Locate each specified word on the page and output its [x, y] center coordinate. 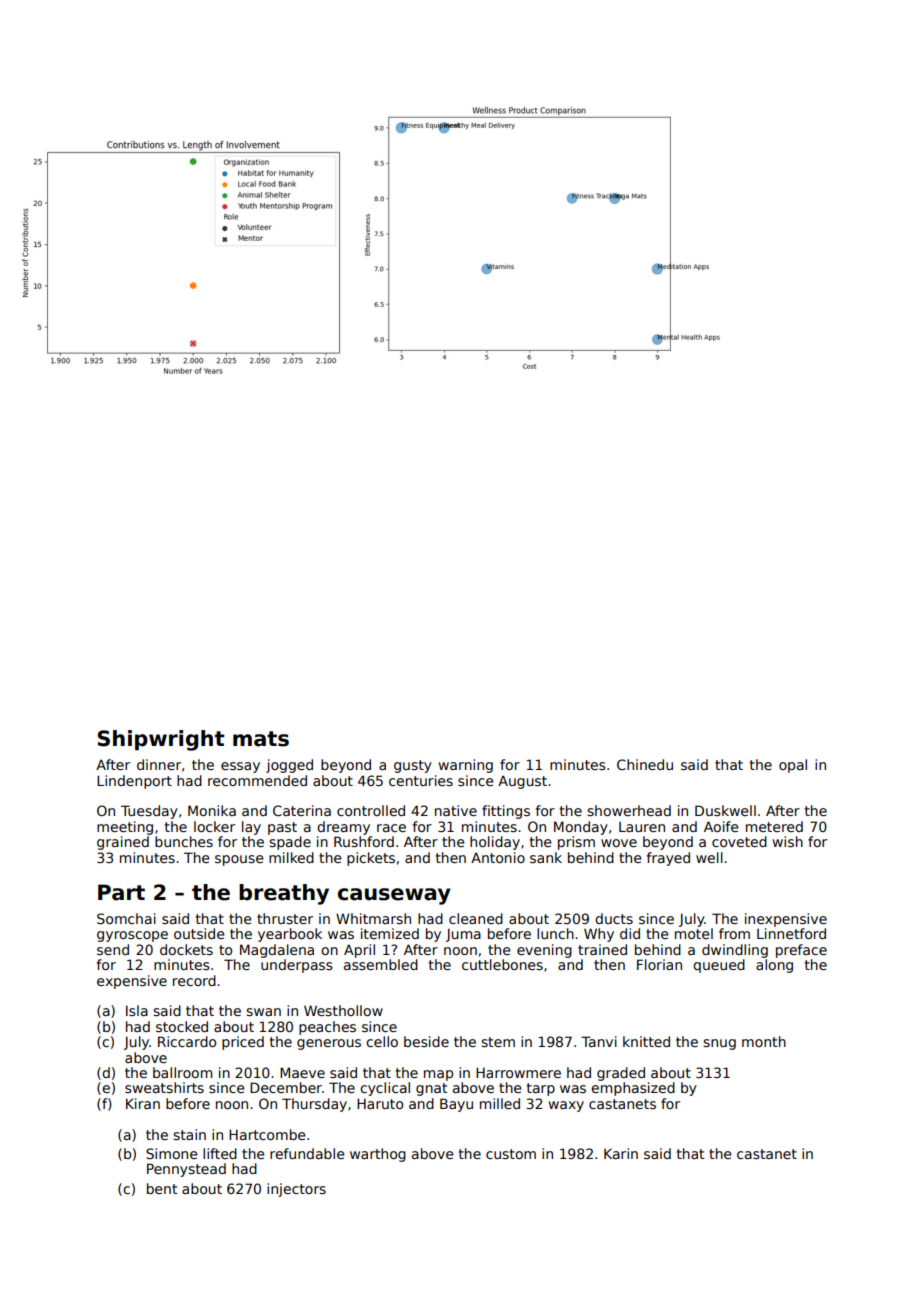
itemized [390, 933]
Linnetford [791, 933]
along [774, 966]
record [194, 980]
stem [498, 1042]
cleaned [476, 918]
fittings [506, 812]
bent [162, 1188]
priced [243, 1043]
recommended [257, 780]
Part [121, 892]
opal [793, 766]
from [734, 933]
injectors [296, 1190]
